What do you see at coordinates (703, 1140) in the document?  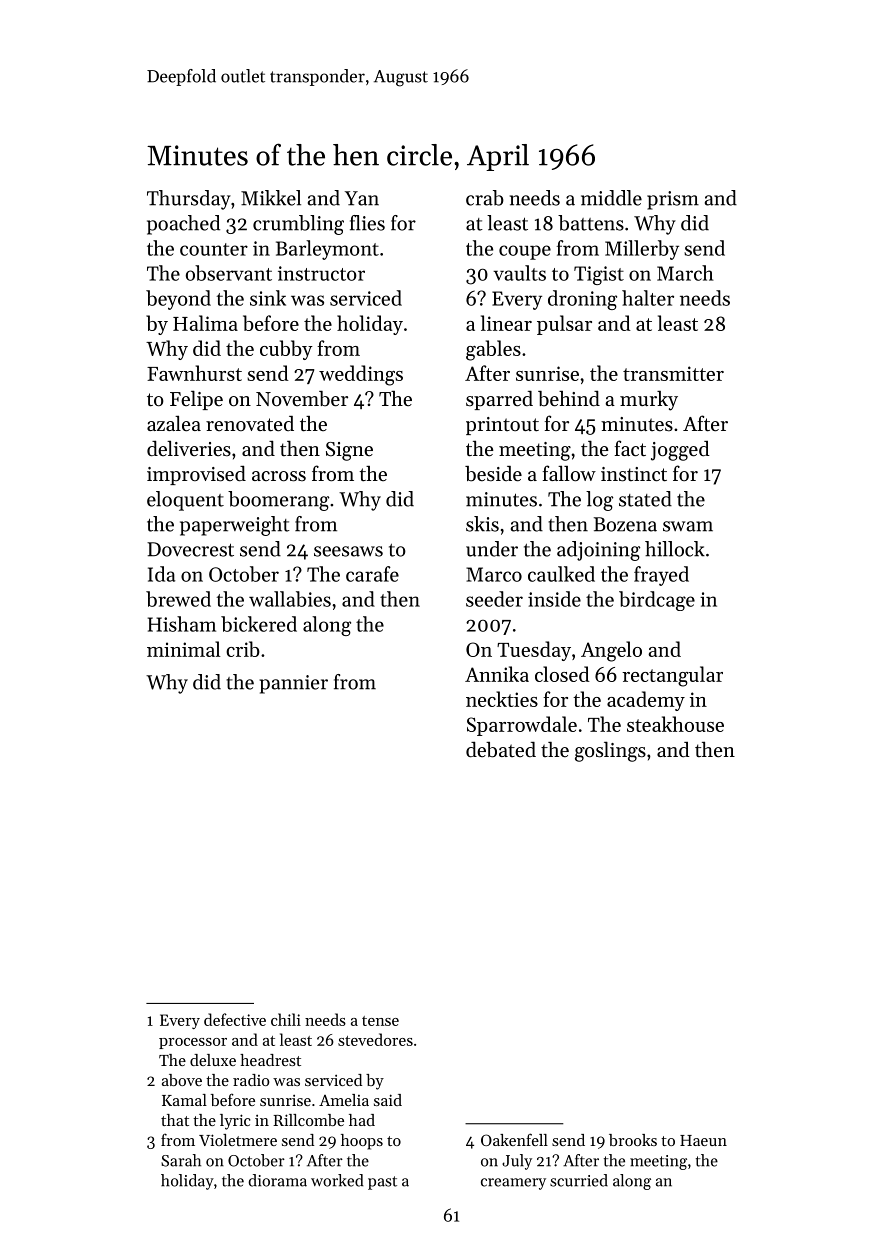 I see `Haeun` at bounding box center [703, 1140].
